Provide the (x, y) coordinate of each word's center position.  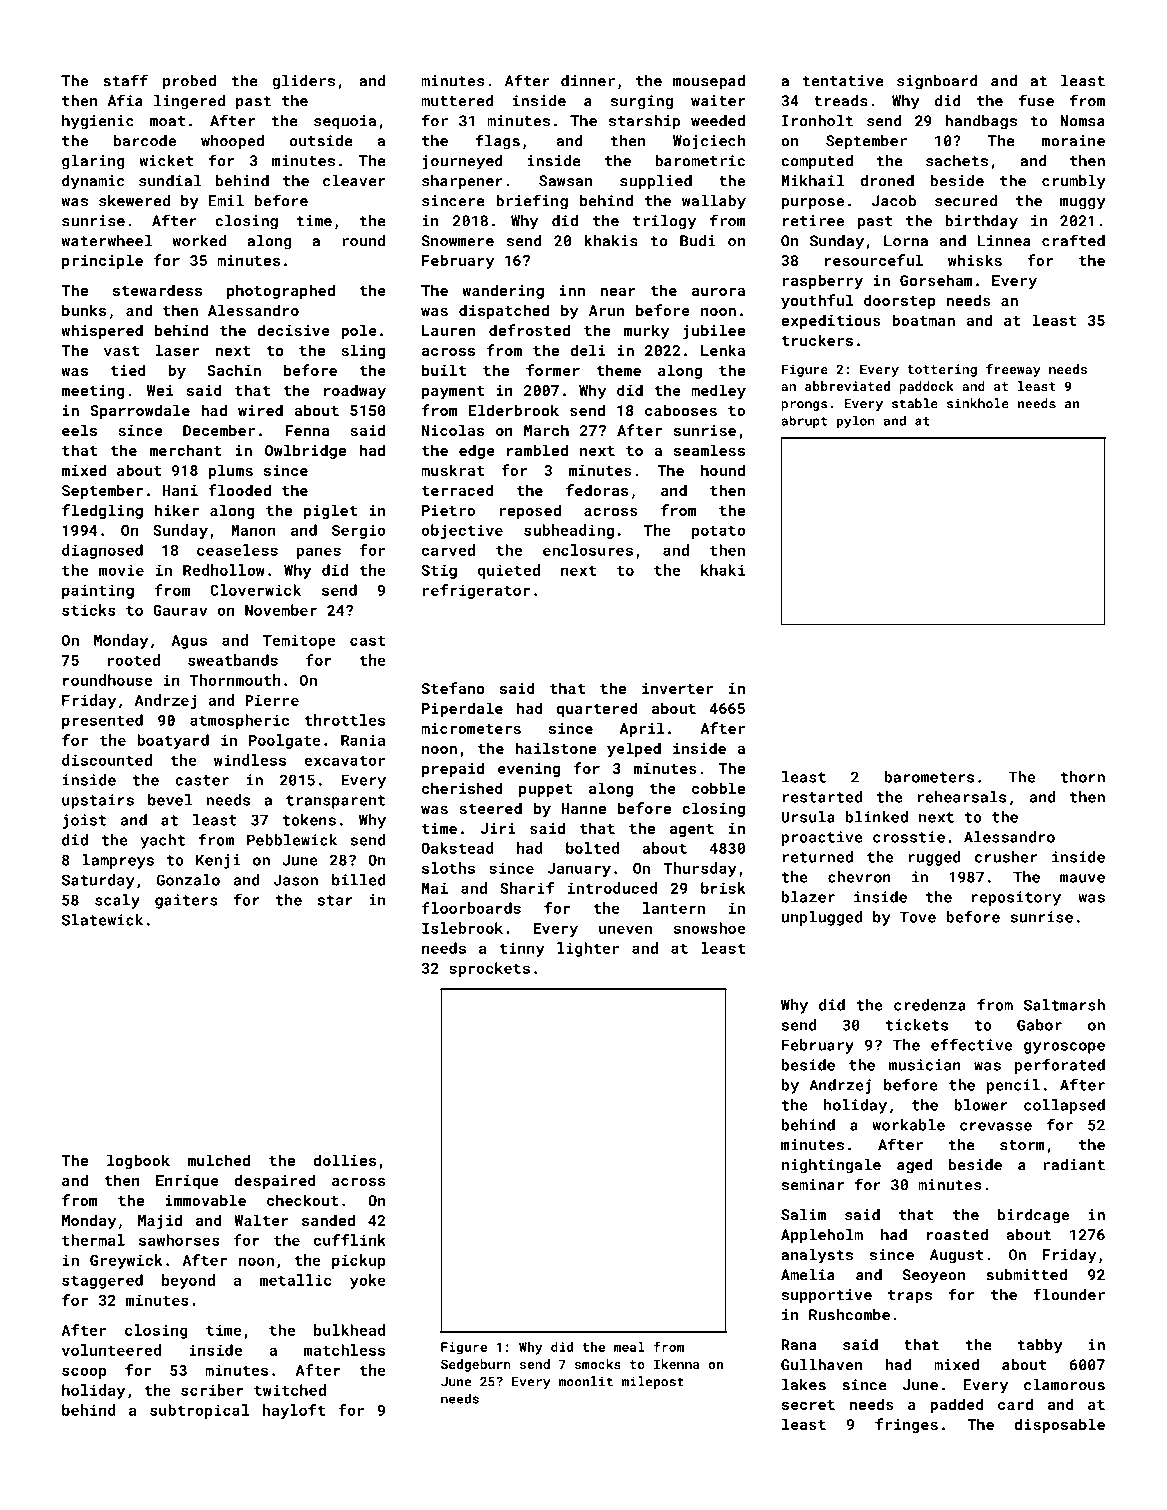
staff (125, 80)
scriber (212, 1390)
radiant (1074, 1165)
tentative (843, 81)
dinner (588, 81)
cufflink (350, 1240)
